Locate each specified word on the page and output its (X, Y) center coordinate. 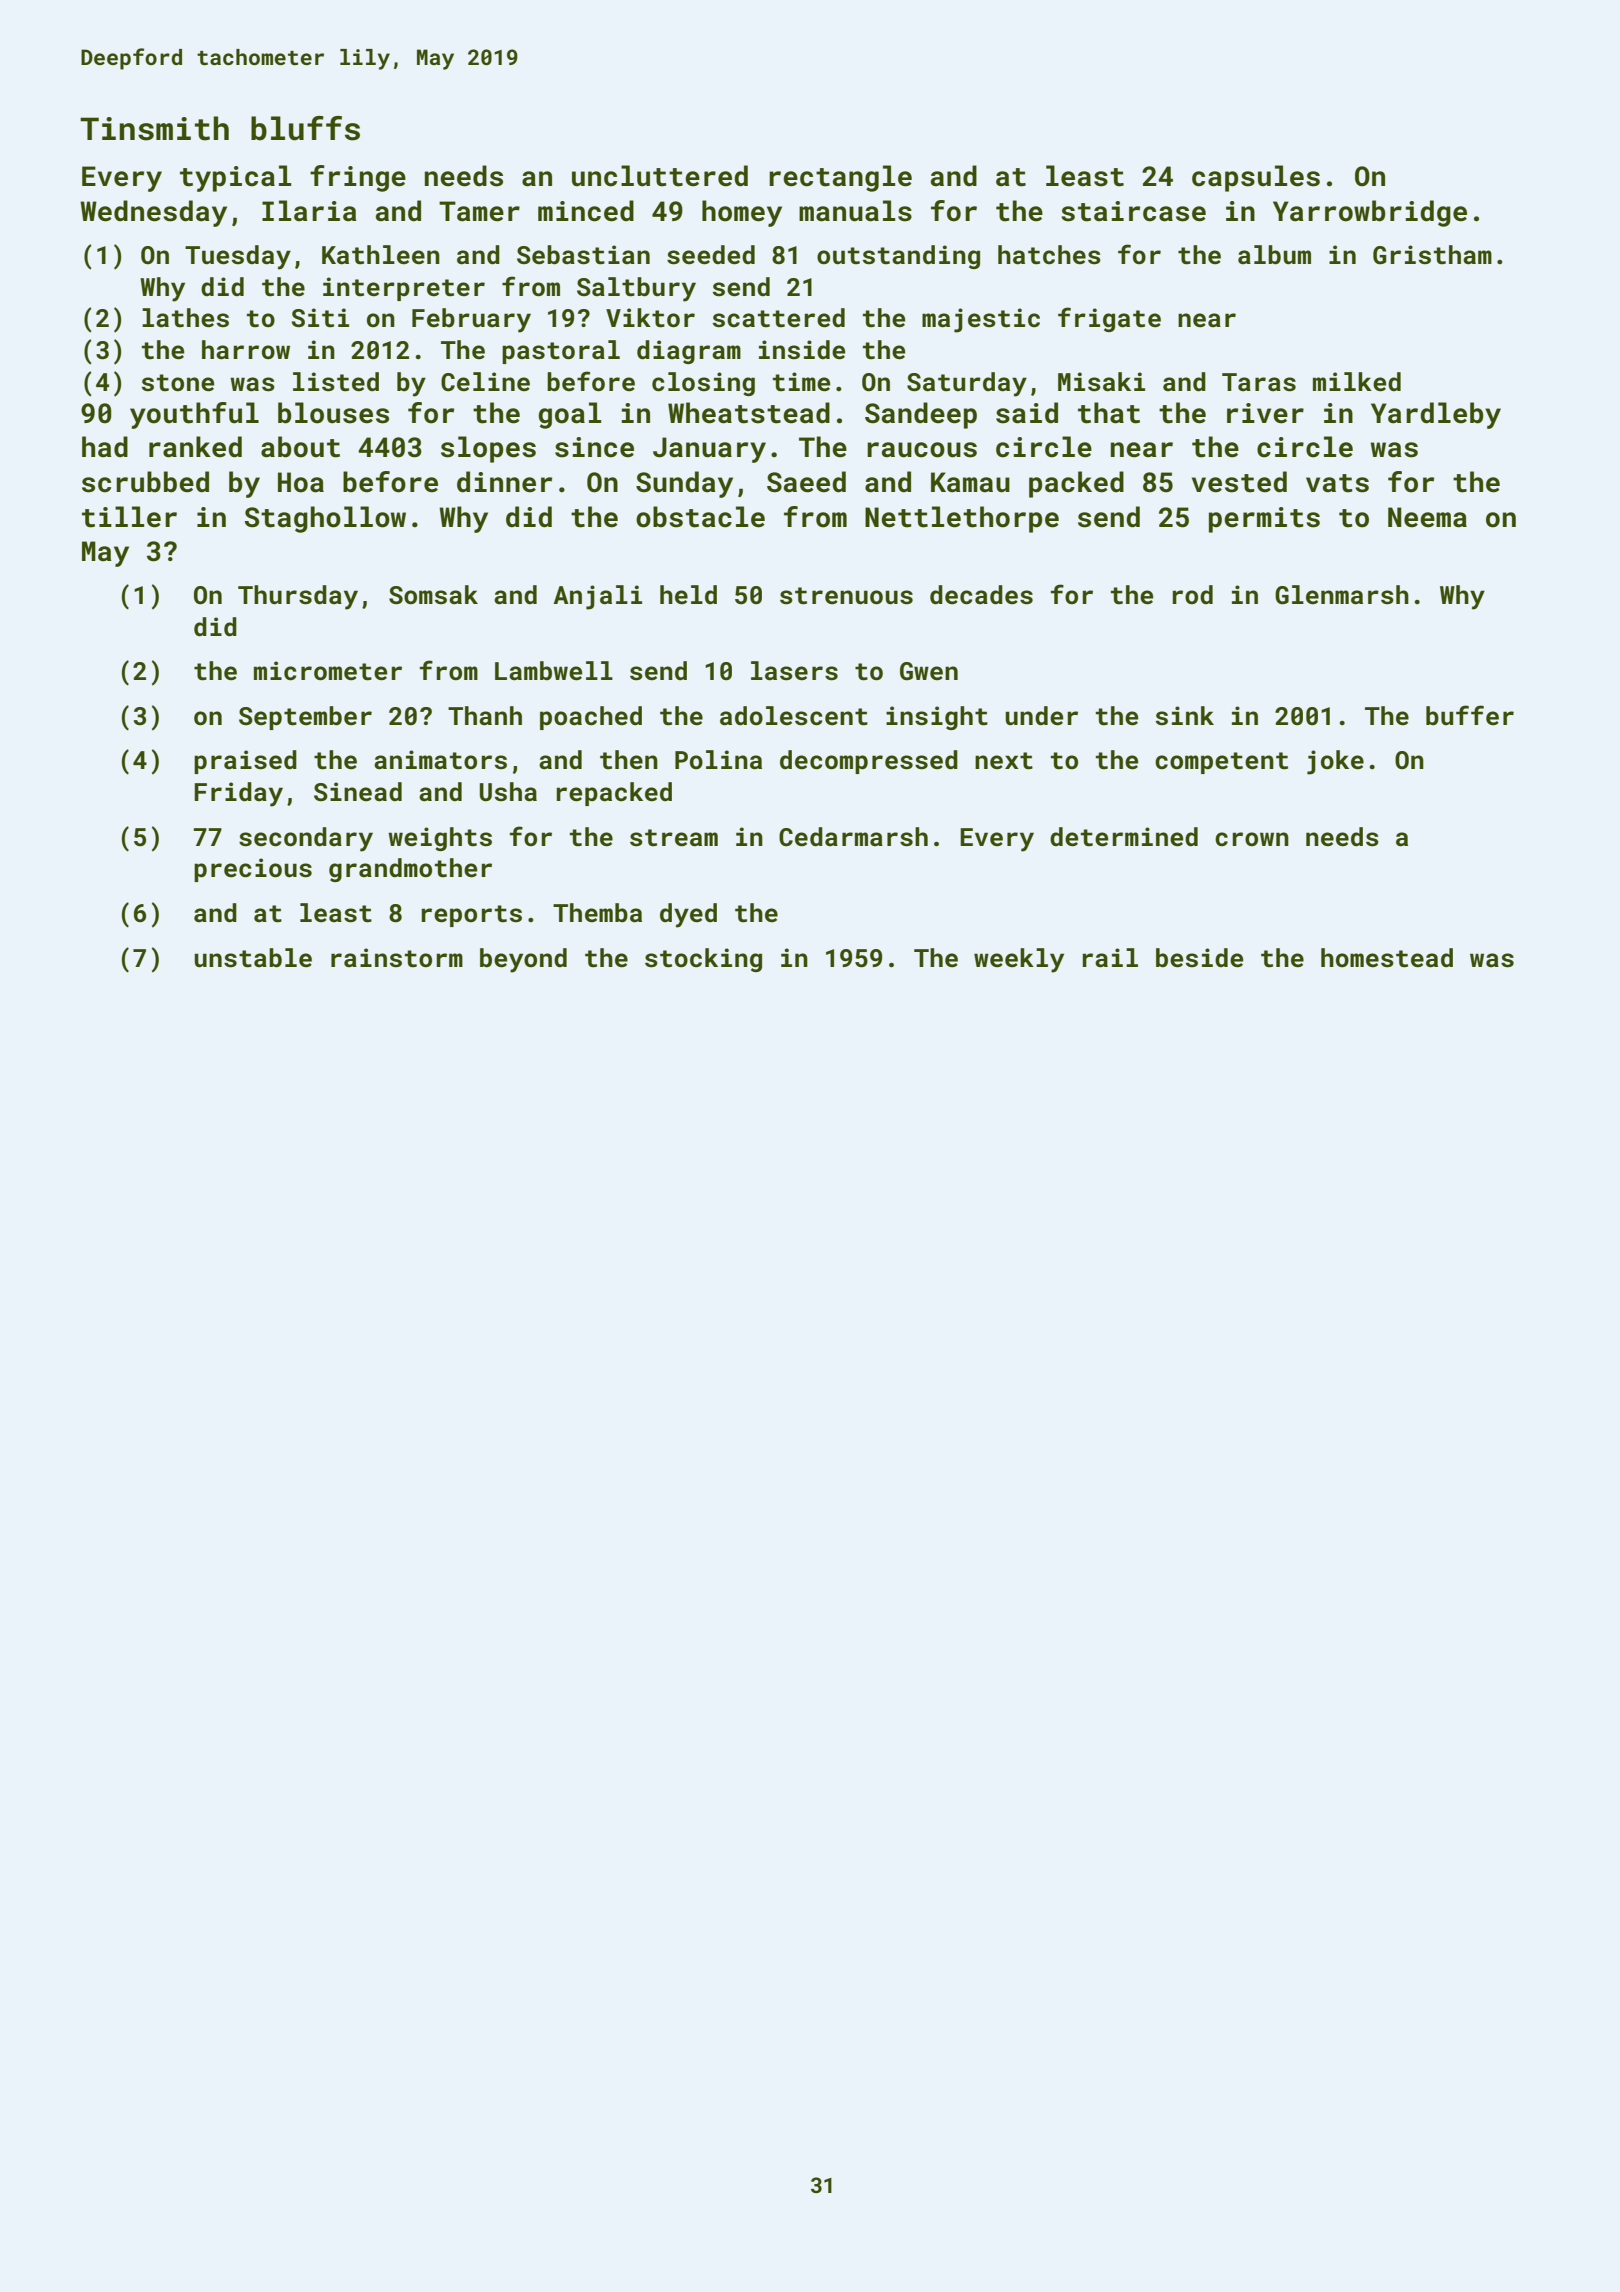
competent (1221, 763)
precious (253, 870)
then (629, 760)
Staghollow (325, 519)
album (1274, 255)
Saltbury (636, 289)
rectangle (840, 178)
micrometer (328, 671)
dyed (688, 915)
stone (178, 383)
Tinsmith (154, 128)
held (688, 594)
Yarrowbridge (1370, 213)
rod (1192, 594)
